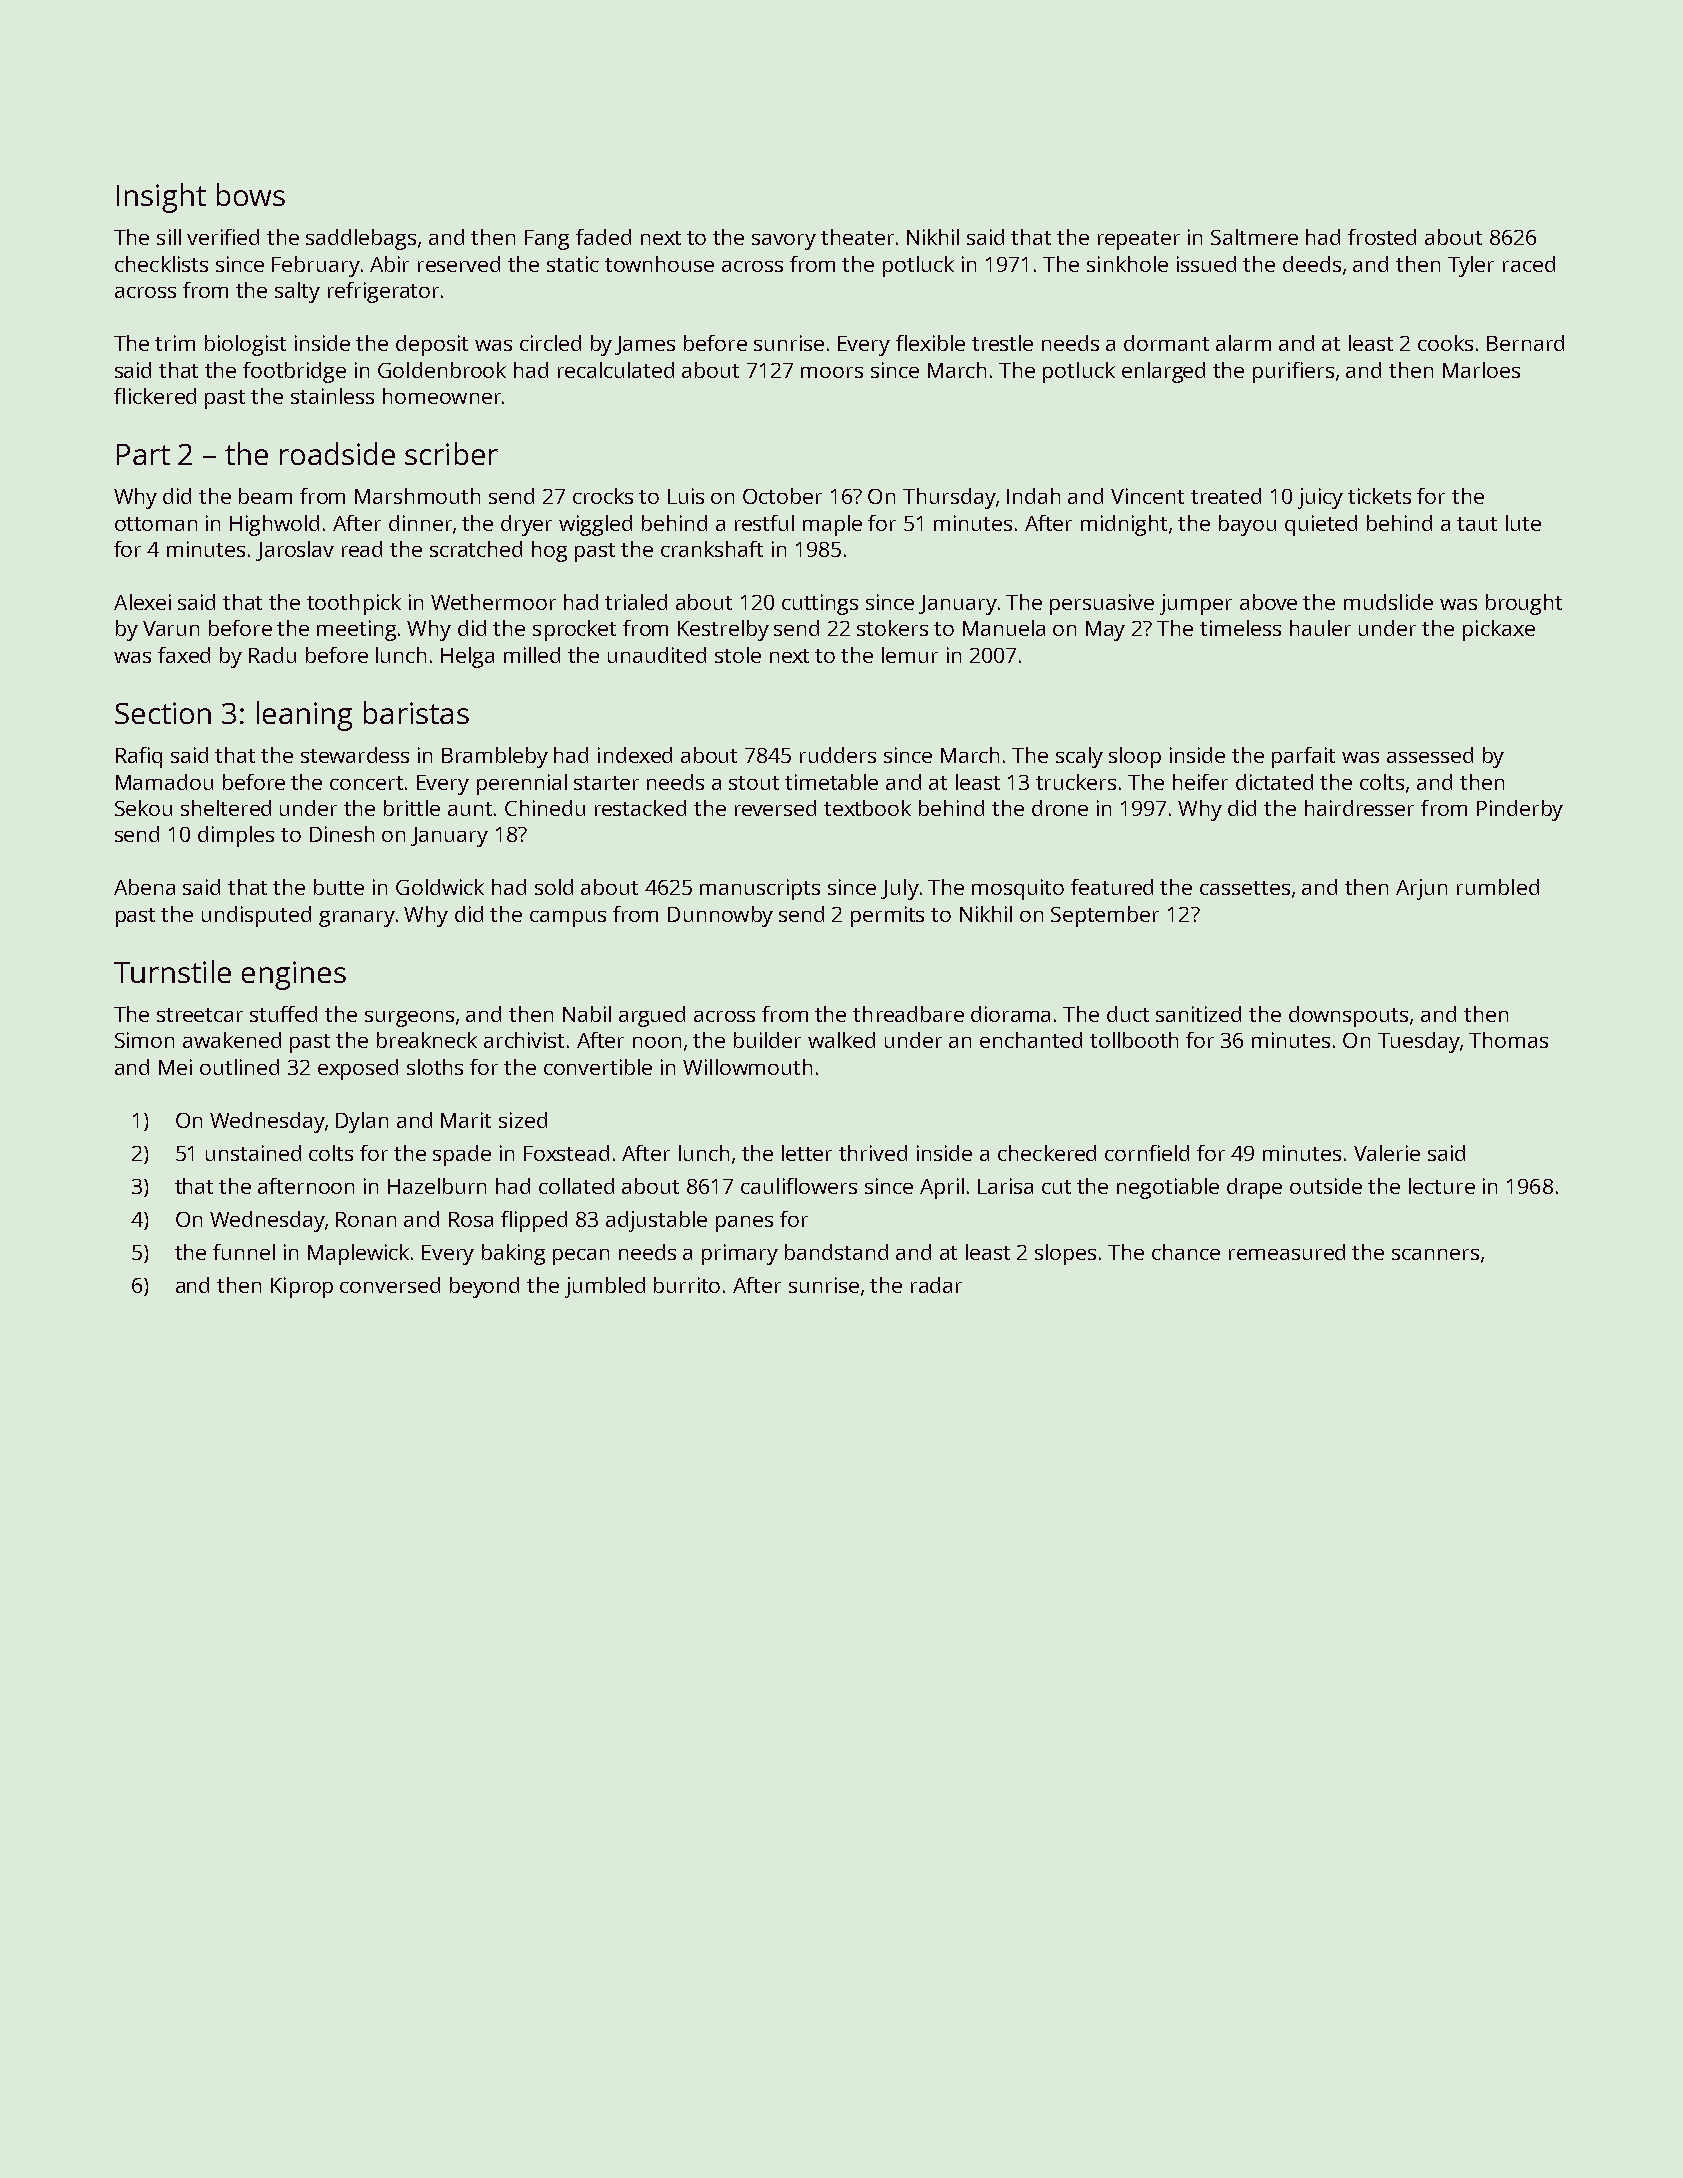 Image resolution: width=1683 pixels, height=2178 pixels. What do you see at coordinates (1379, 496) in the screenshot?
I see `tickets` at bounding box center [1379, 496].
